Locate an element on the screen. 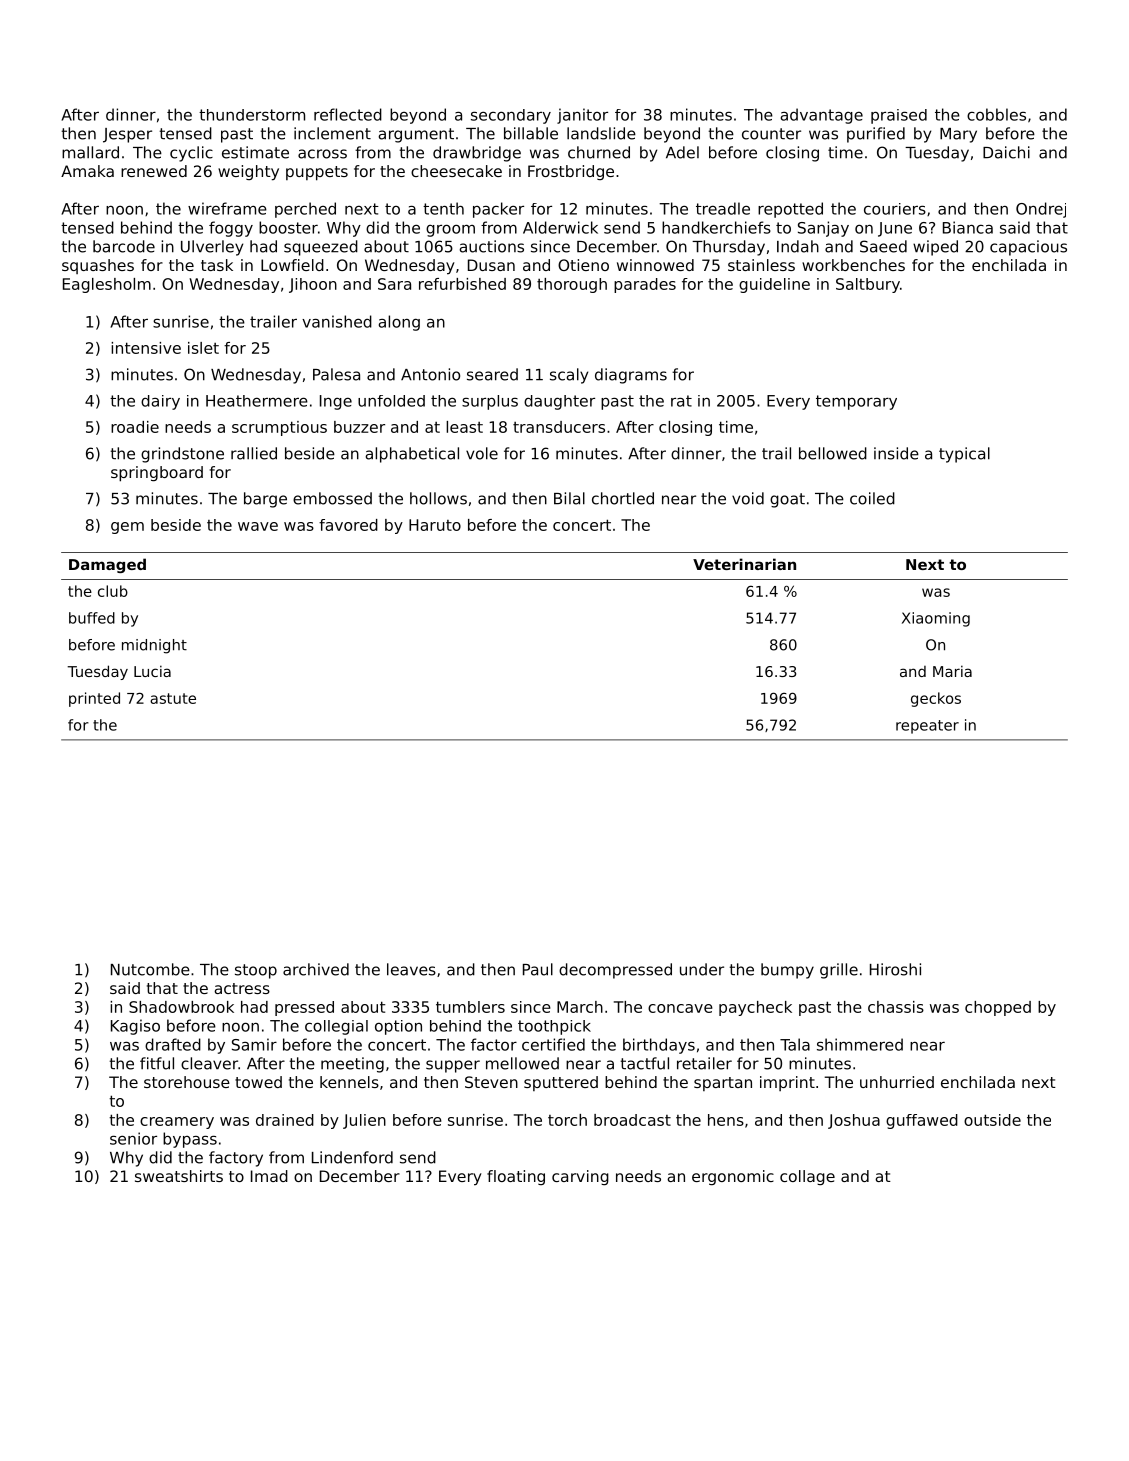  coiled is located at coordinates (872, 498).
